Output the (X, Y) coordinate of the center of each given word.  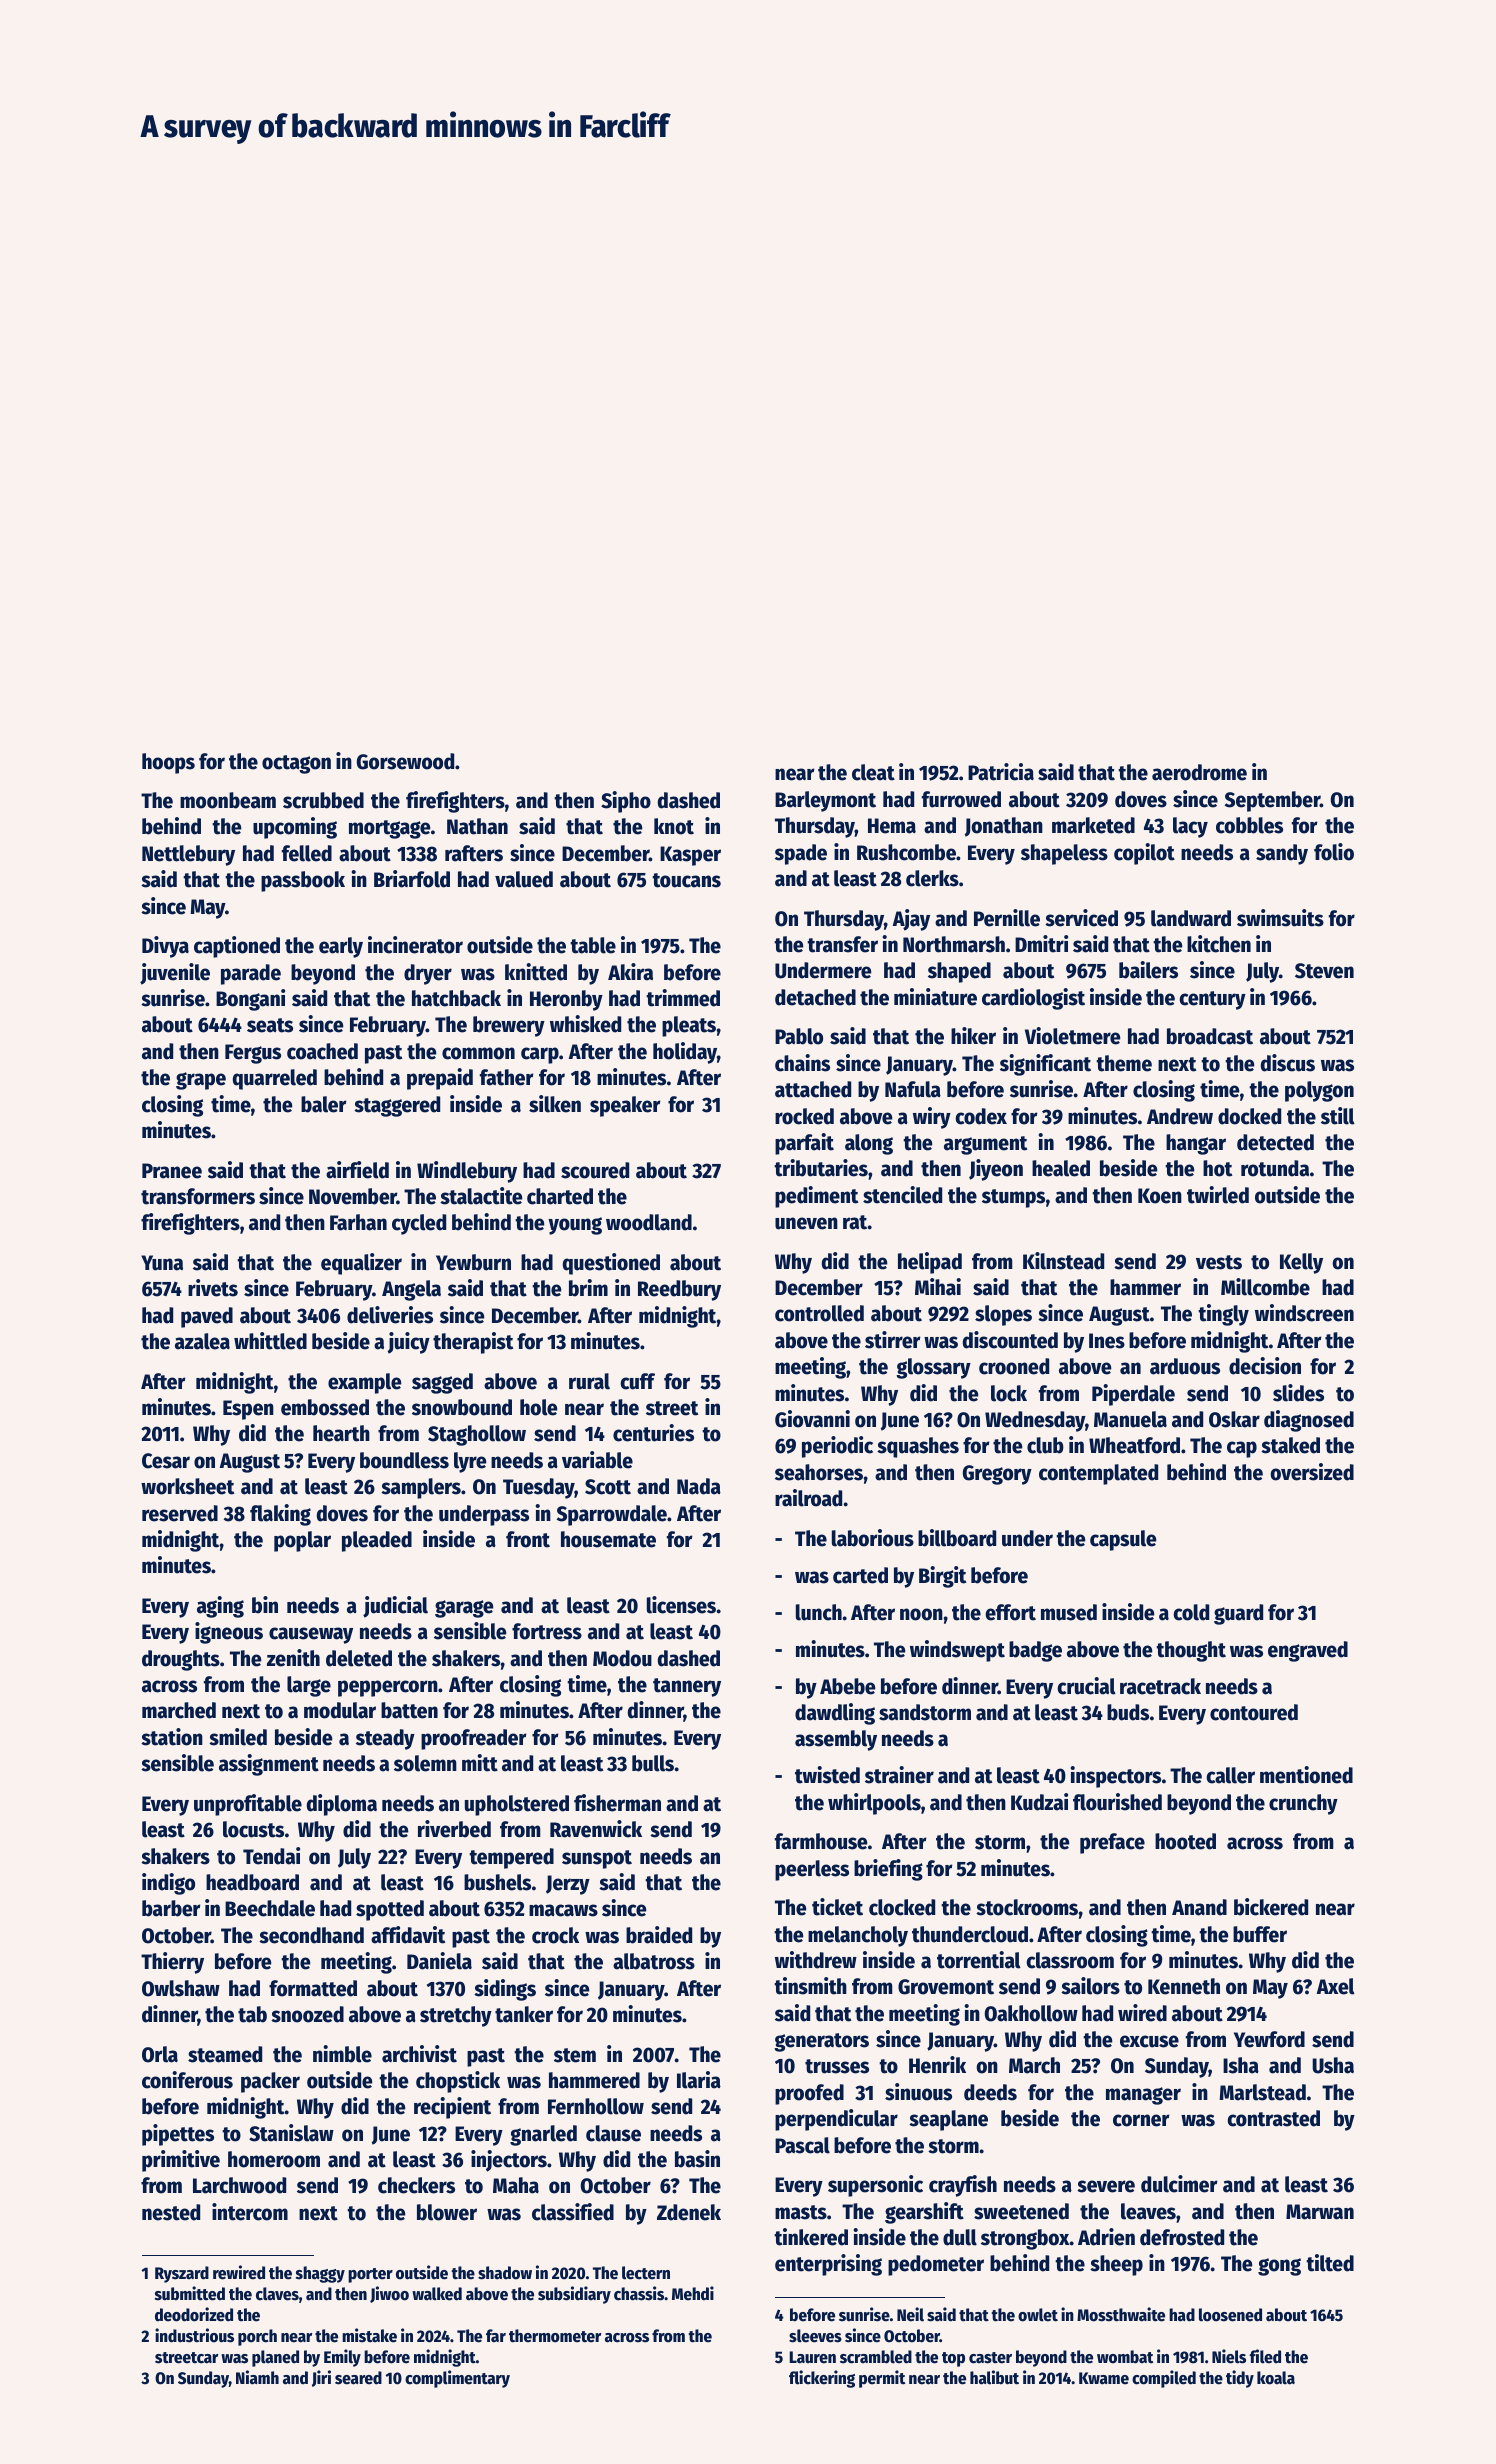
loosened (1230, 2315)
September (1272, 801)
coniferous (187, 2080)
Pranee (172, 1171)
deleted (359, 1658)
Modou (622, 1658)
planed (275, 2358)
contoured (1254, 1712)
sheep (1116, 2265)
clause (613, 2133)
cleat (873, 772)
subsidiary (574, 2295)
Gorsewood (405, 761)
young (575, 1226)
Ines (1107, 1341)
